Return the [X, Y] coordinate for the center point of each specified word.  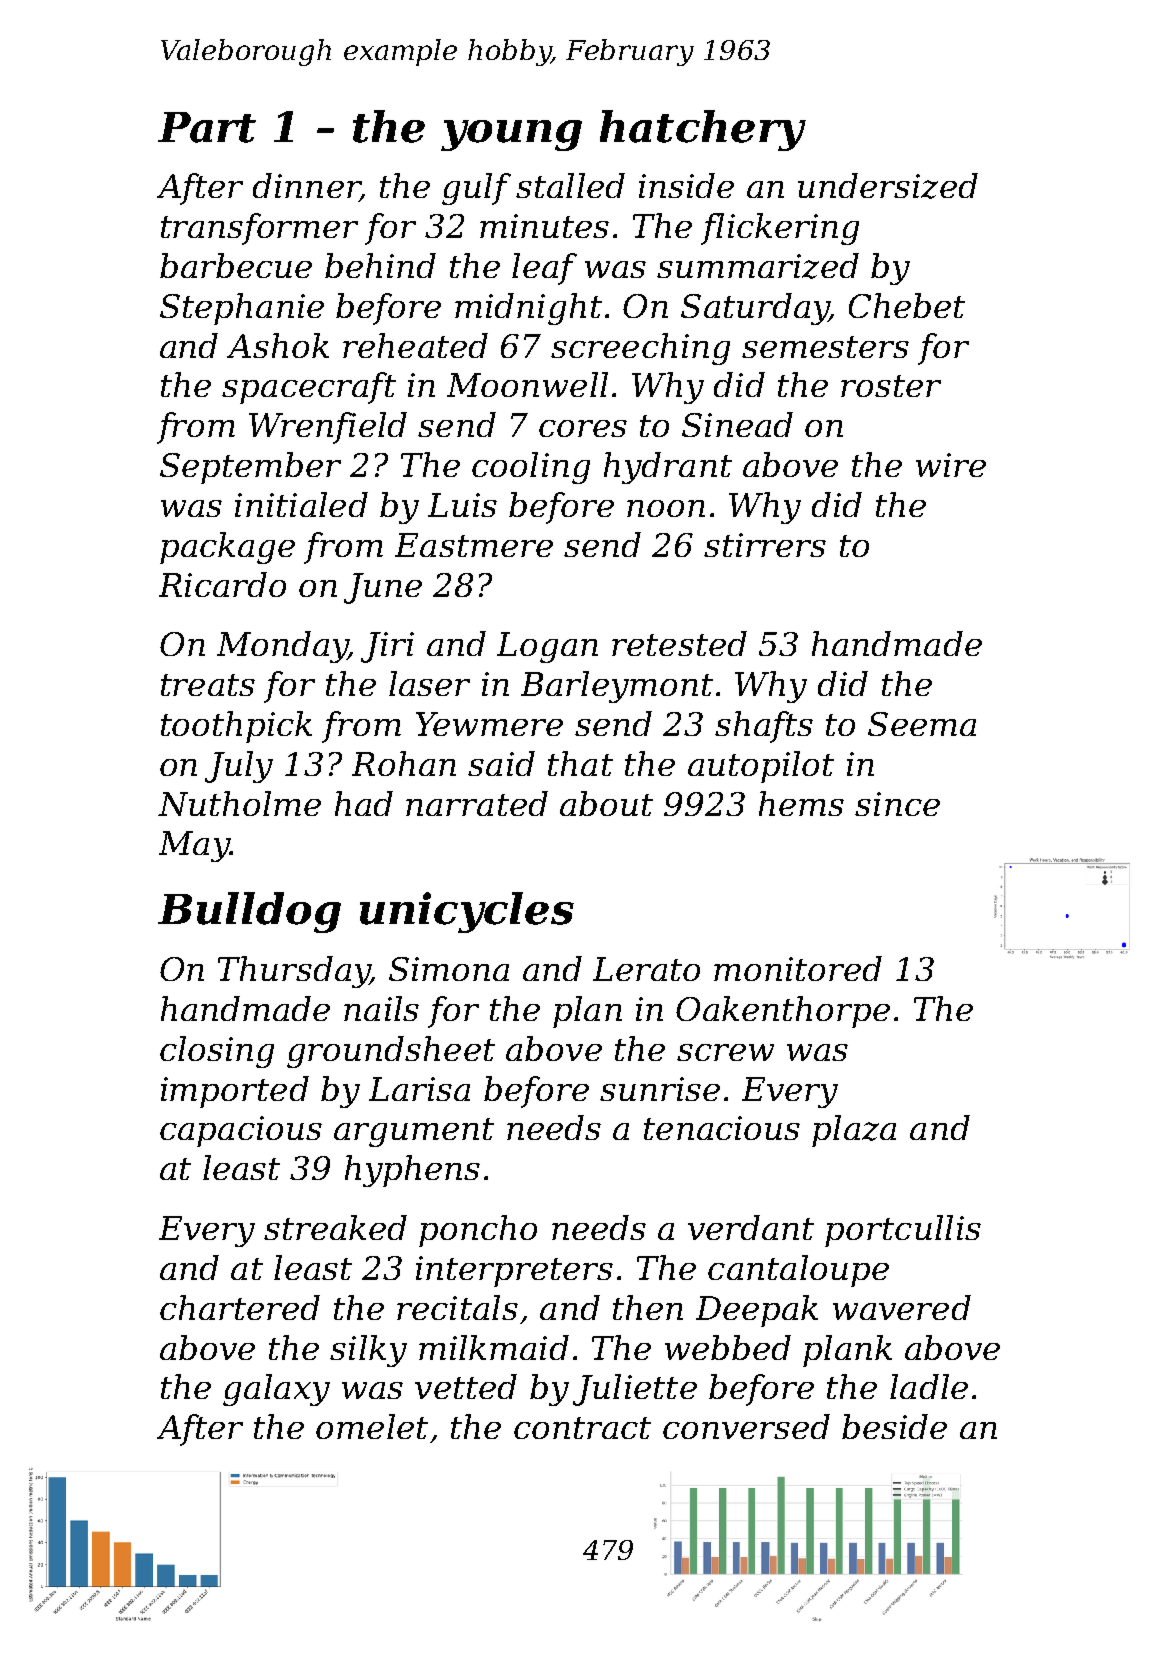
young [511, 135]
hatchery [703, 130]
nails [381, 1008]
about [606, 803]
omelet [372, 1426]
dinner [306, 187]
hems [801, 803]
